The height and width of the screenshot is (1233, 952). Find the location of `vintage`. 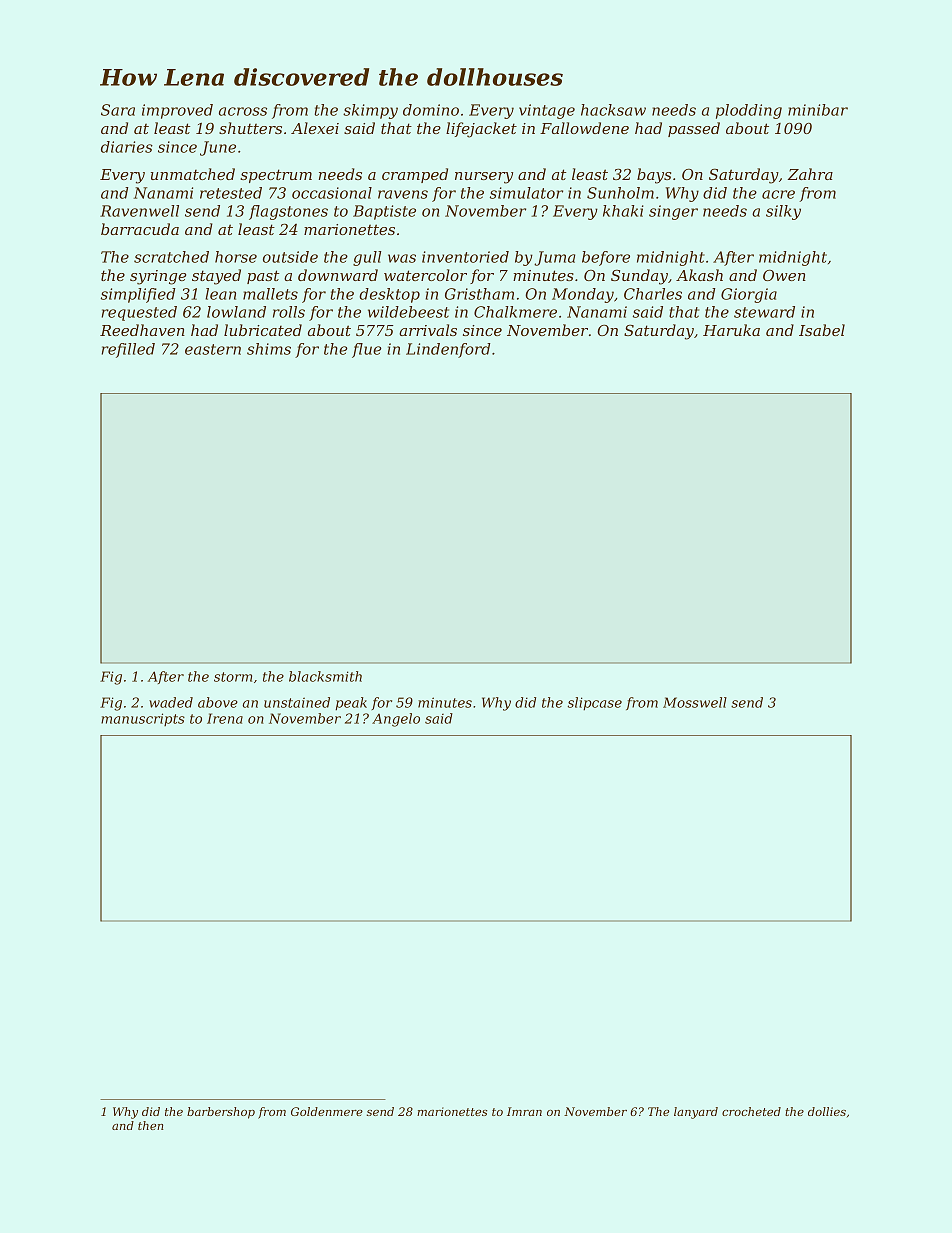

vintage is located at coordinates (547, 111).
